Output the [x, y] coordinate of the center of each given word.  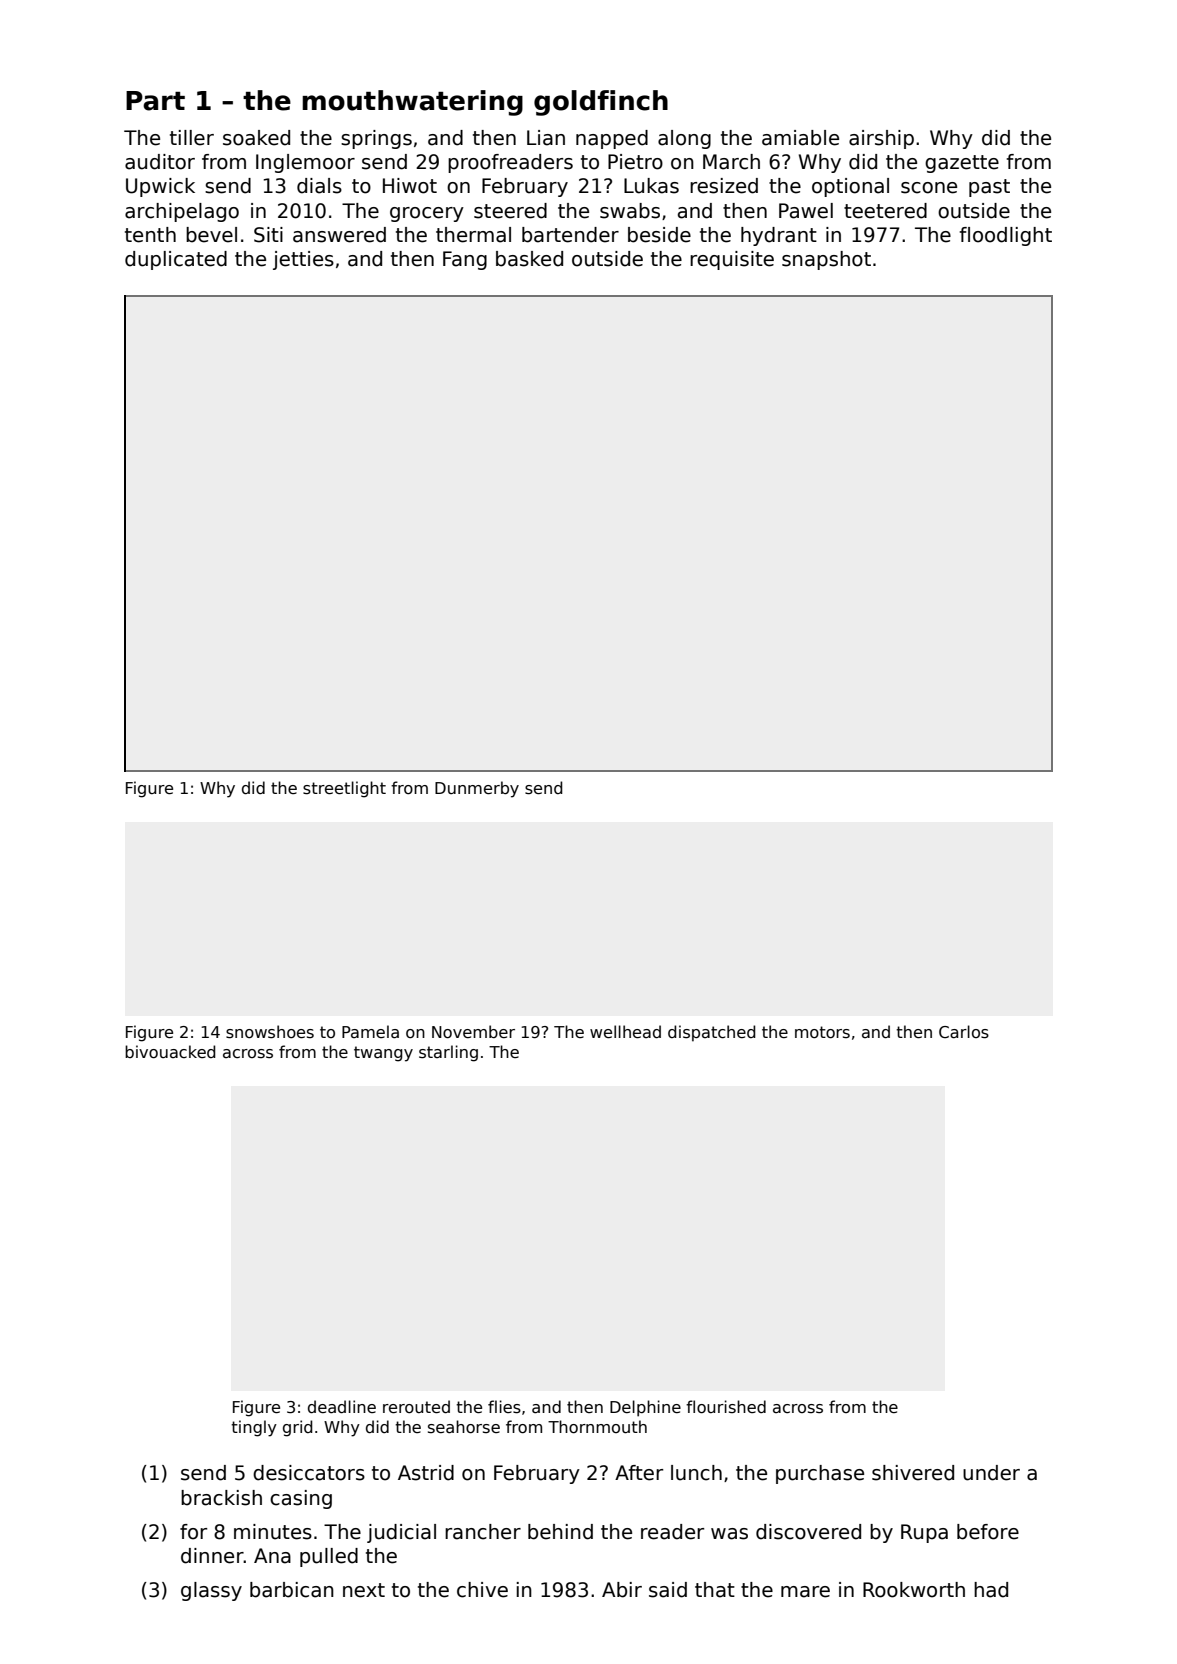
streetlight [344, 789]
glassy [211, 1591]
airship [881, 139]
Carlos [964, 1032]
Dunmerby [477, 789]
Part [155, 101]
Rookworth [914, 1590]
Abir [622, 1590]
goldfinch [601, 103]
